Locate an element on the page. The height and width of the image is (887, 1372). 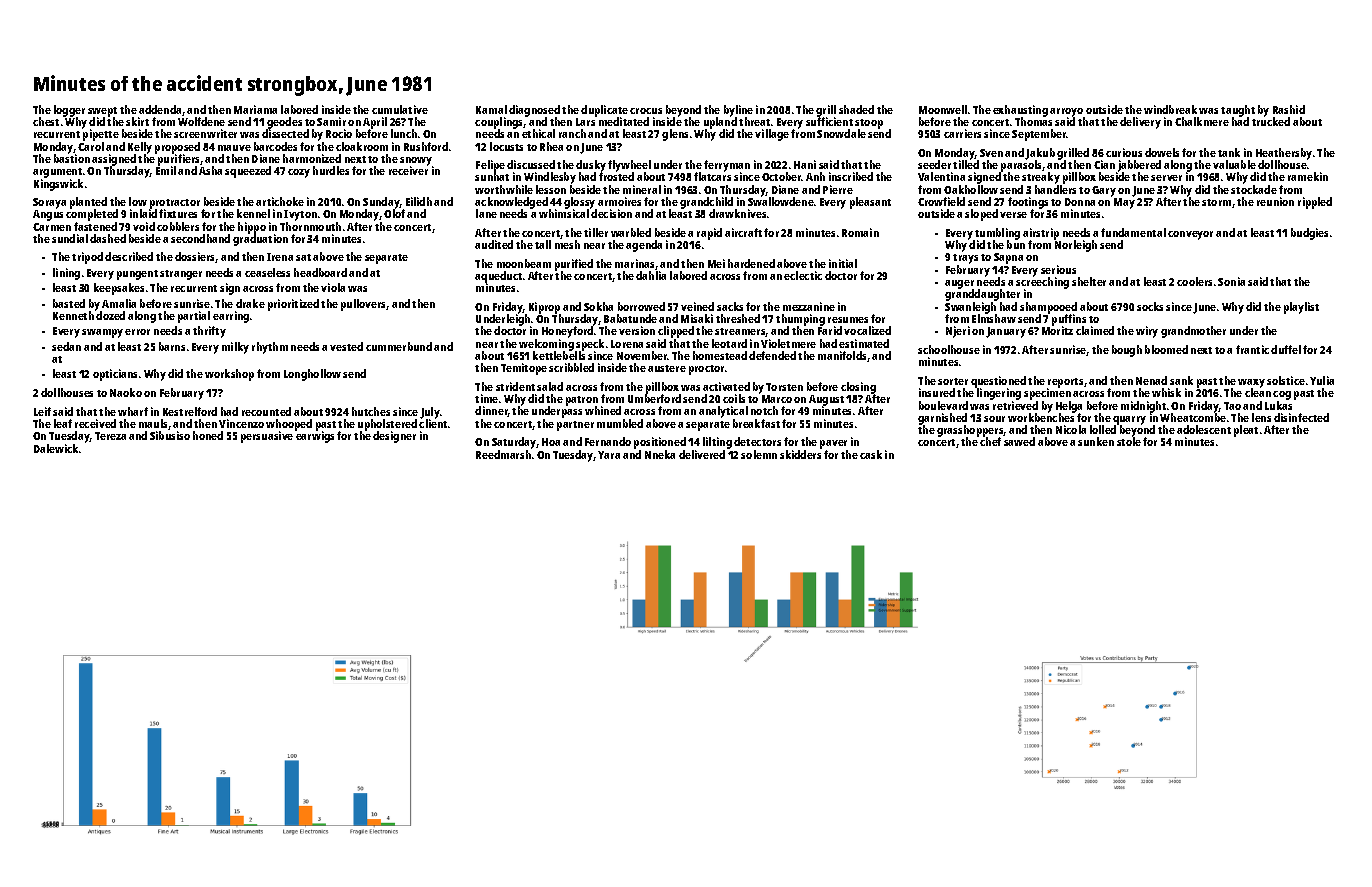
basted is located at coordinates (69, 303).
